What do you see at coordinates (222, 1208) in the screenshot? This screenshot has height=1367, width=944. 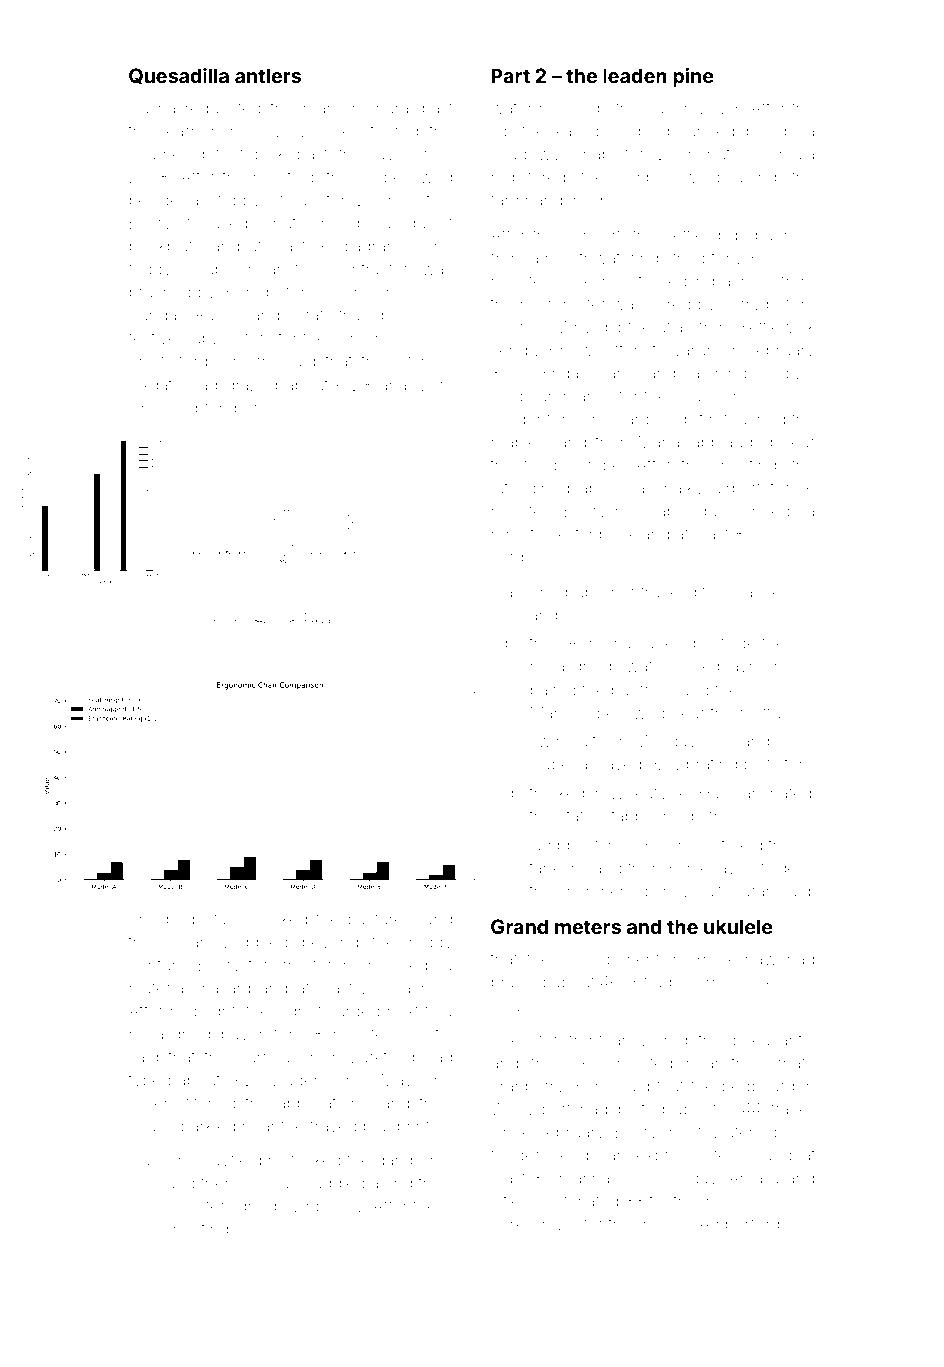 I see `countersigned` at bounding box center [222, 1208].
